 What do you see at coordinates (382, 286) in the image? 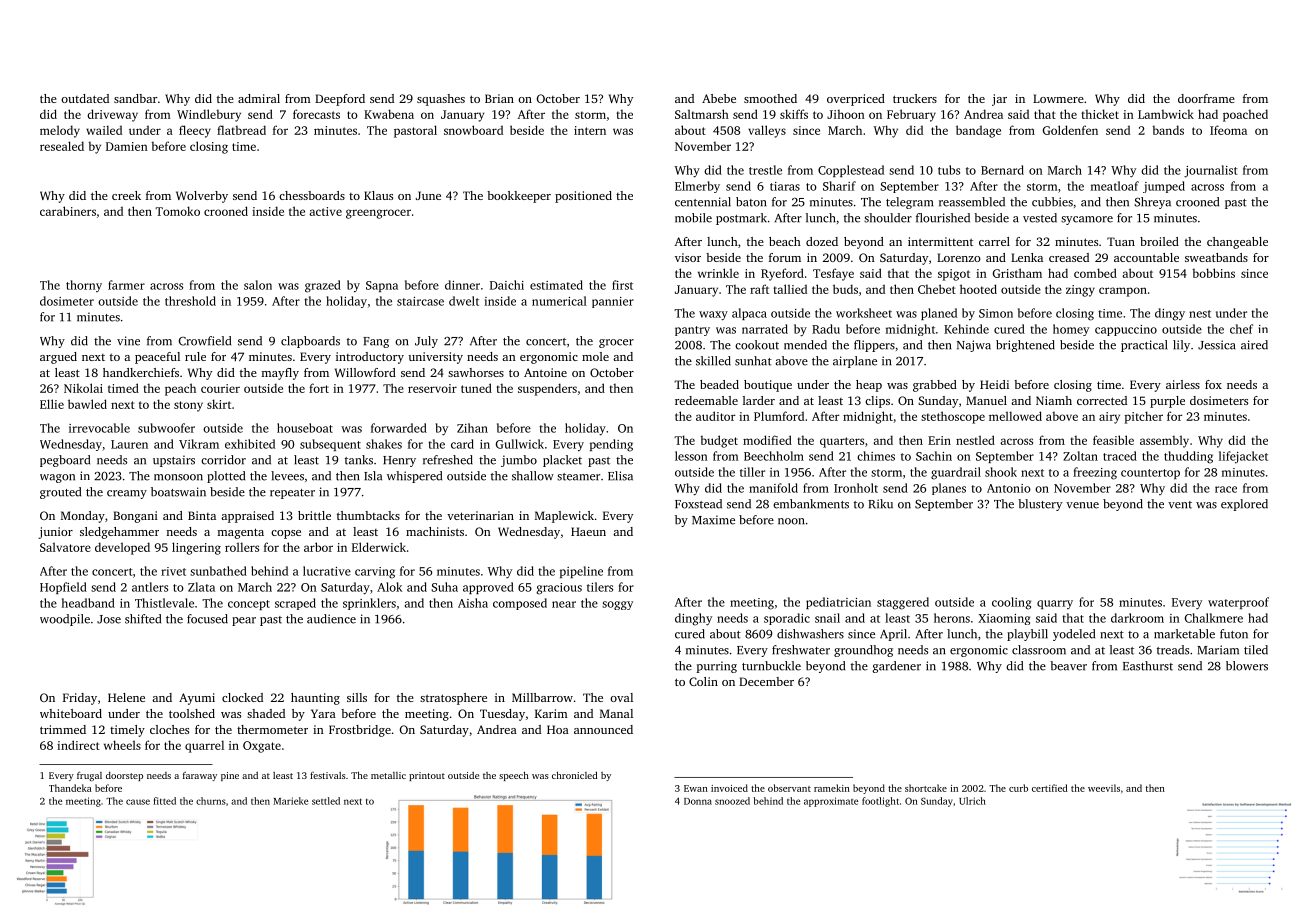
I see `Sapna` at bounding box center [382, 286].
